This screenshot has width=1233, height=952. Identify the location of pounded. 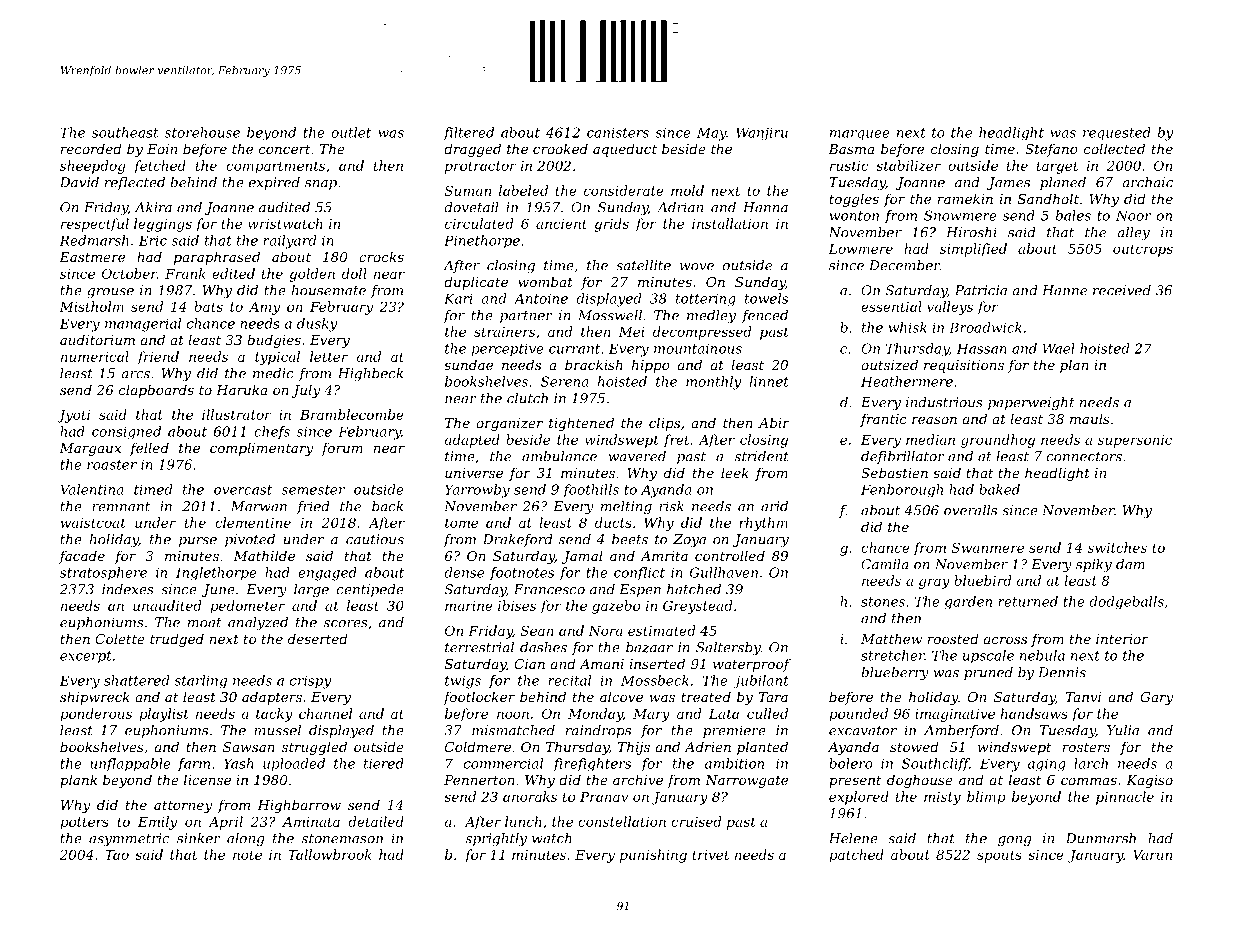
(858, 715).
